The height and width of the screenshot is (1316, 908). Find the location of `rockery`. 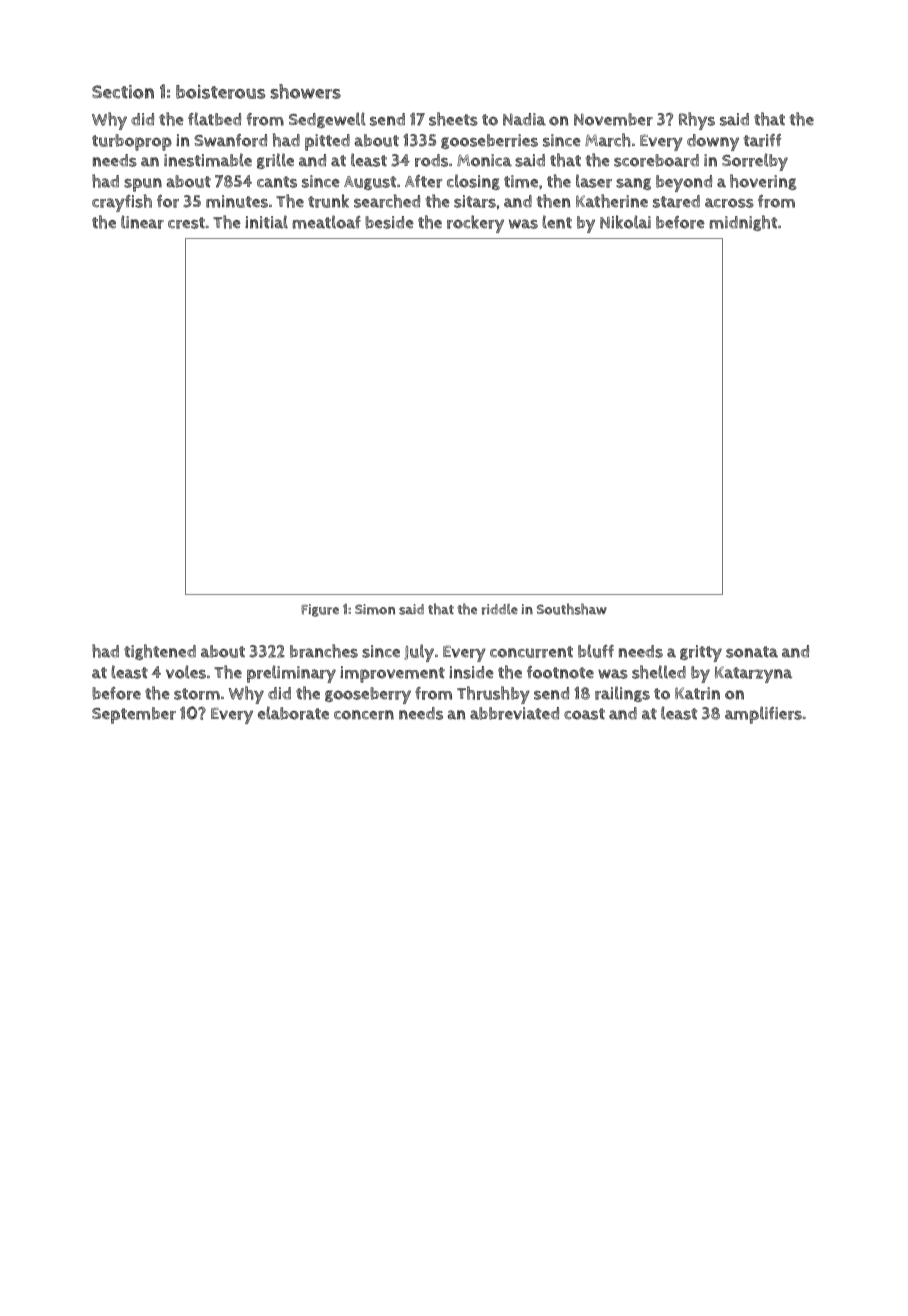

rockery is located at coordinates (475, 224).
